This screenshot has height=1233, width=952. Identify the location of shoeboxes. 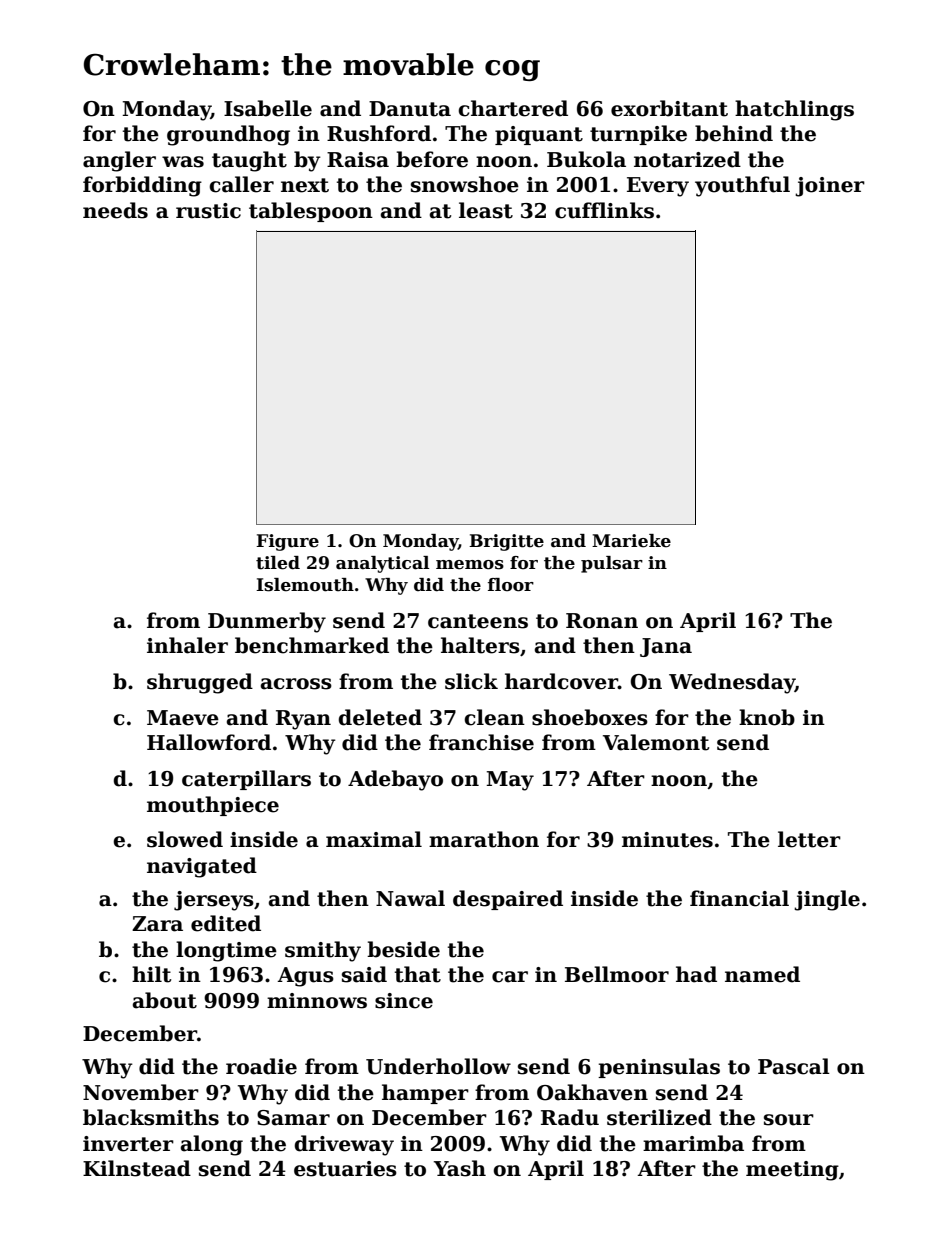
(590, 717).
